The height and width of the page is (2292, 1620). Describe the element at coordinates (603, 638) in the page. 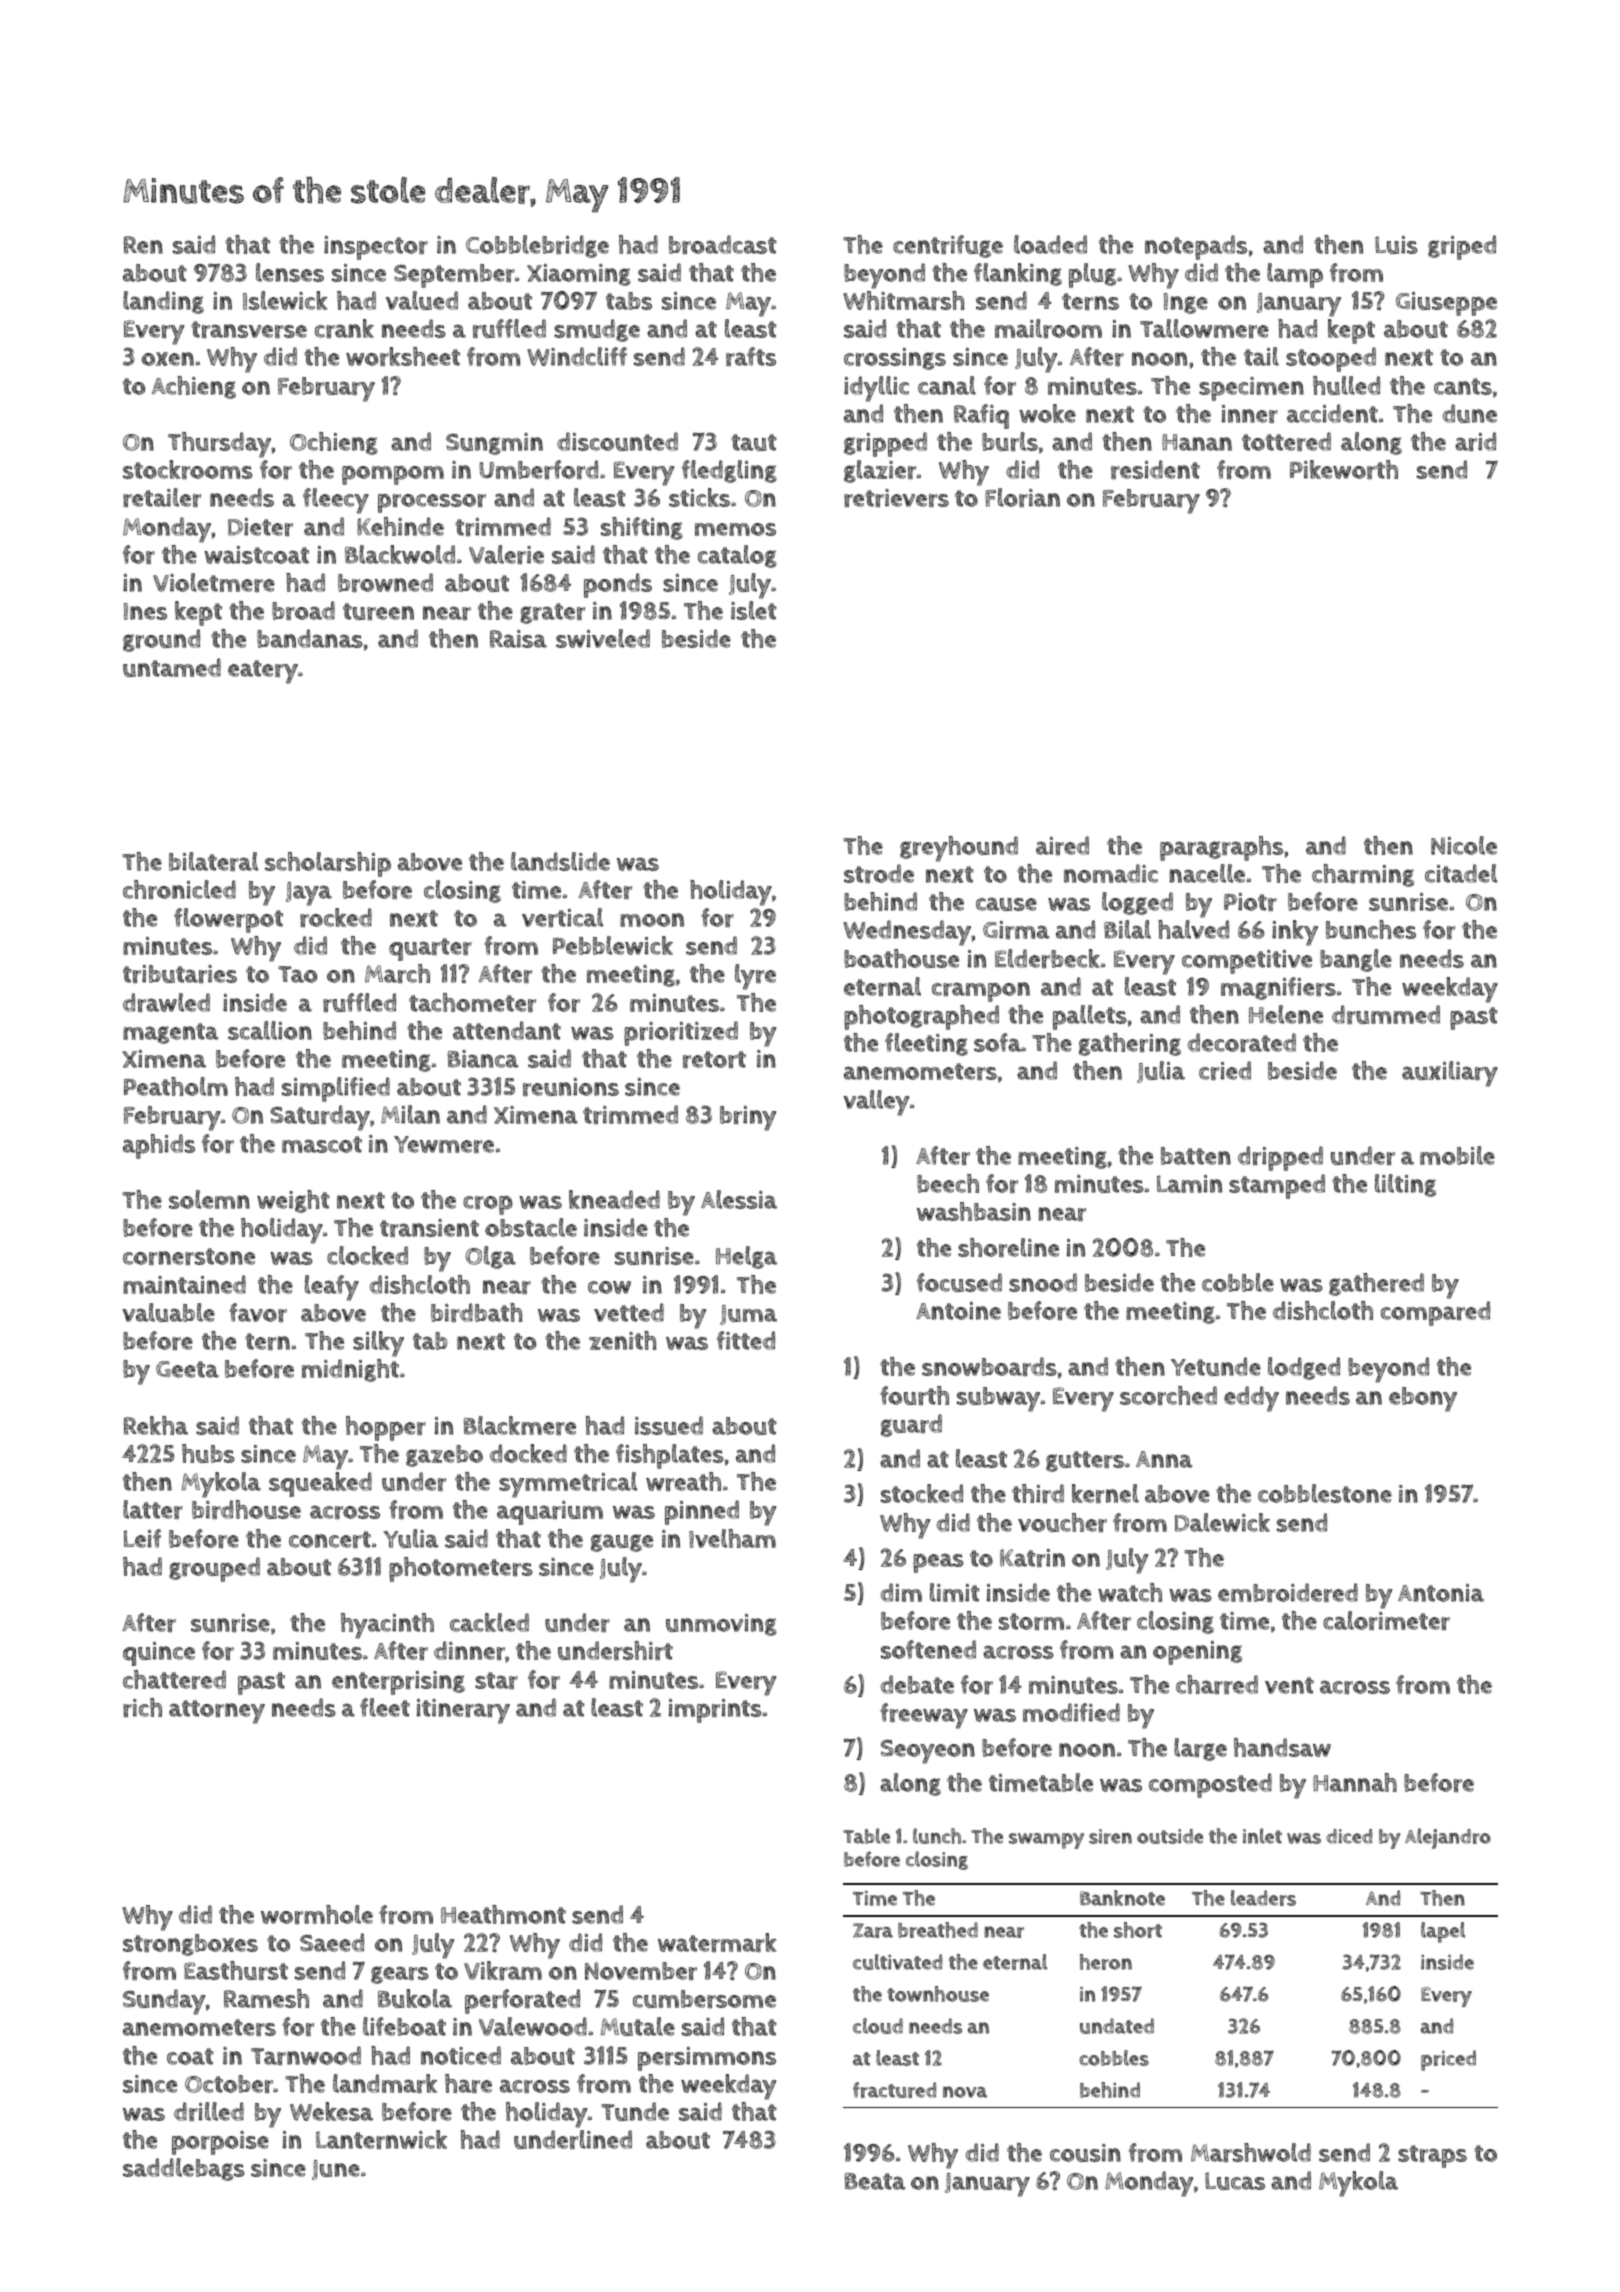

I see `swiveled` at that location.
